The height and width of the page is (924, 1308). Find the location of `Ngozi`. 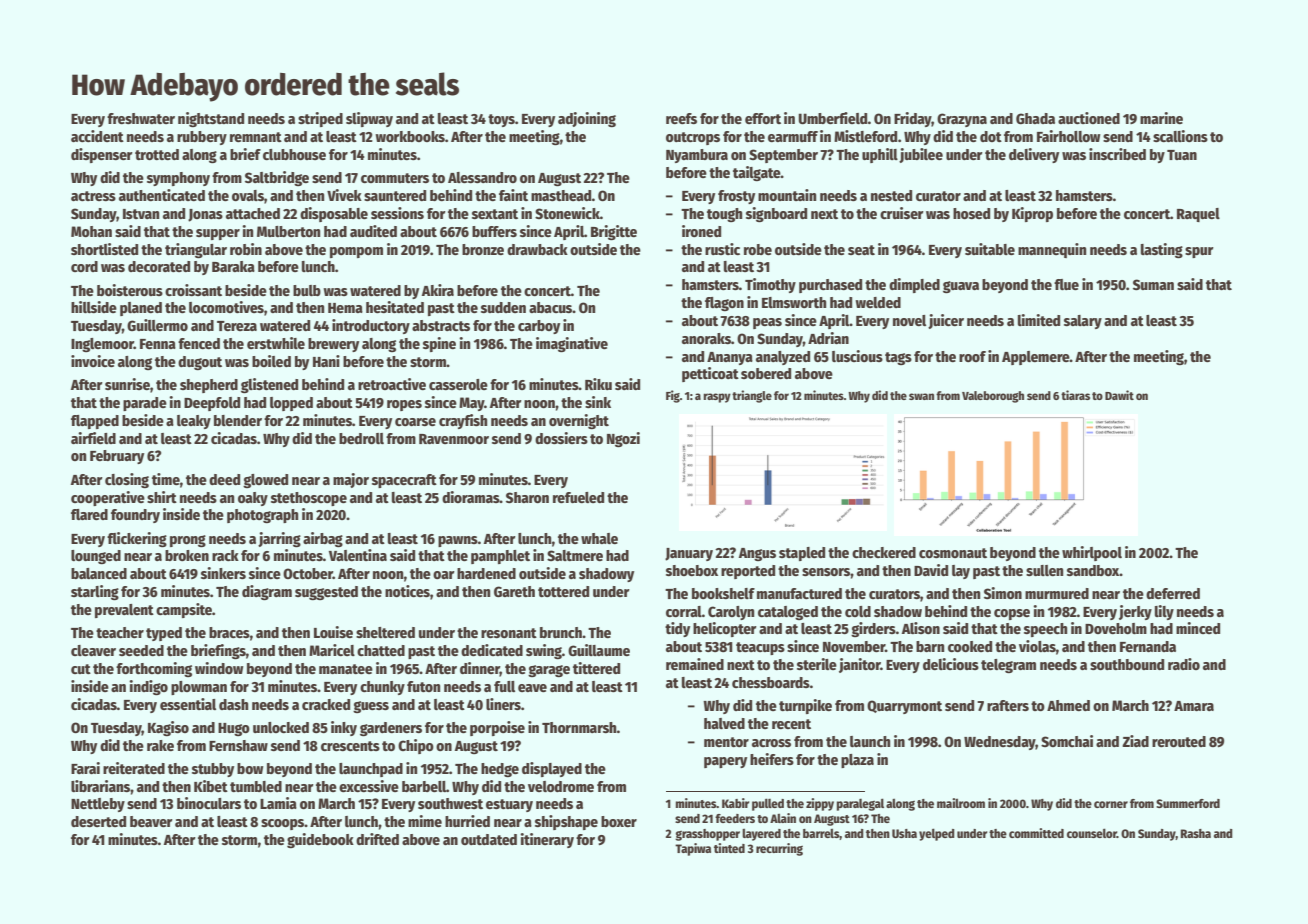

Ngozi is located at coordinates (623, 439).
